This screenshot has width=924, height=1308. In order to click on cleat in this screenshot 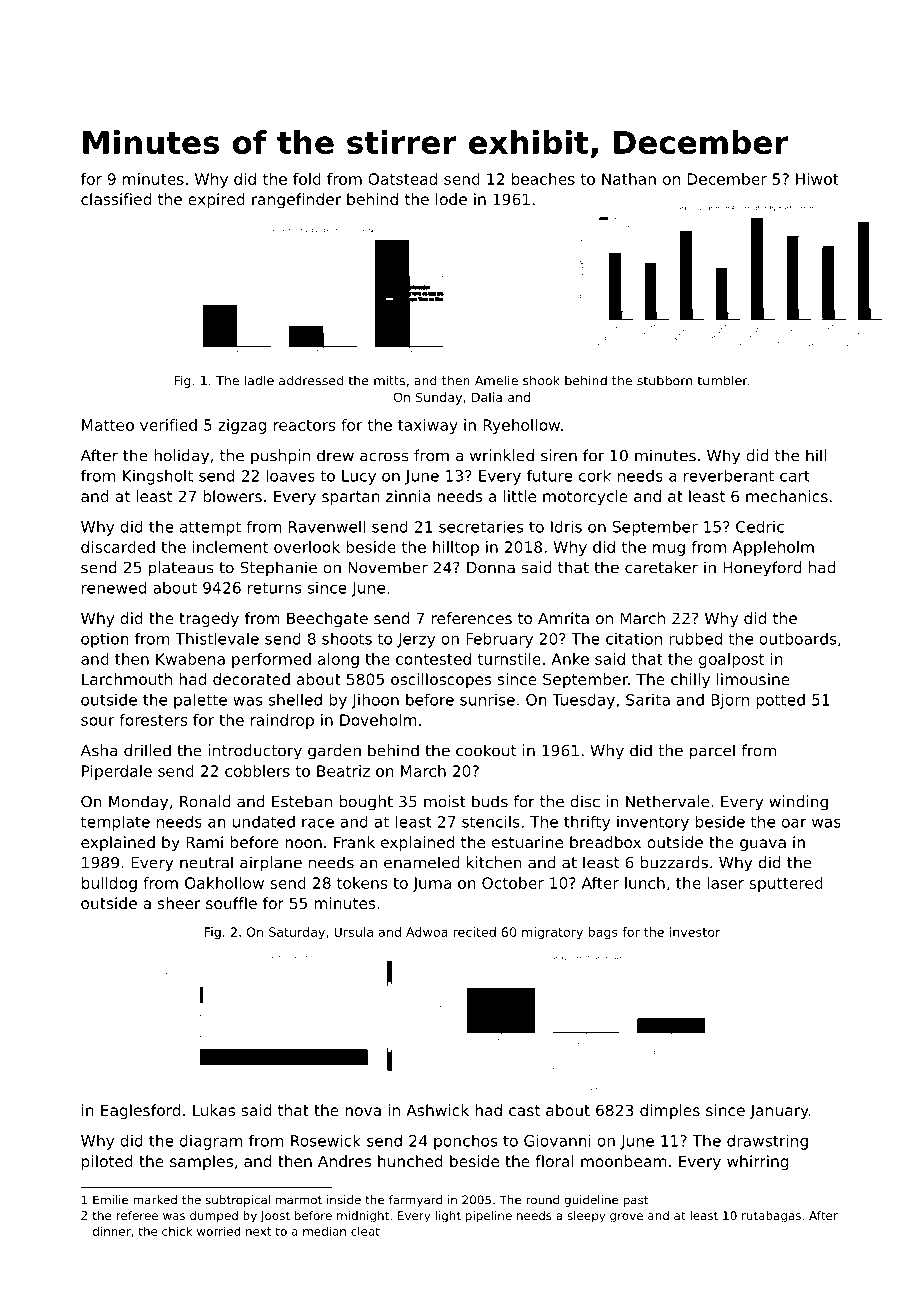, I will do `click(365, 1231)`.
